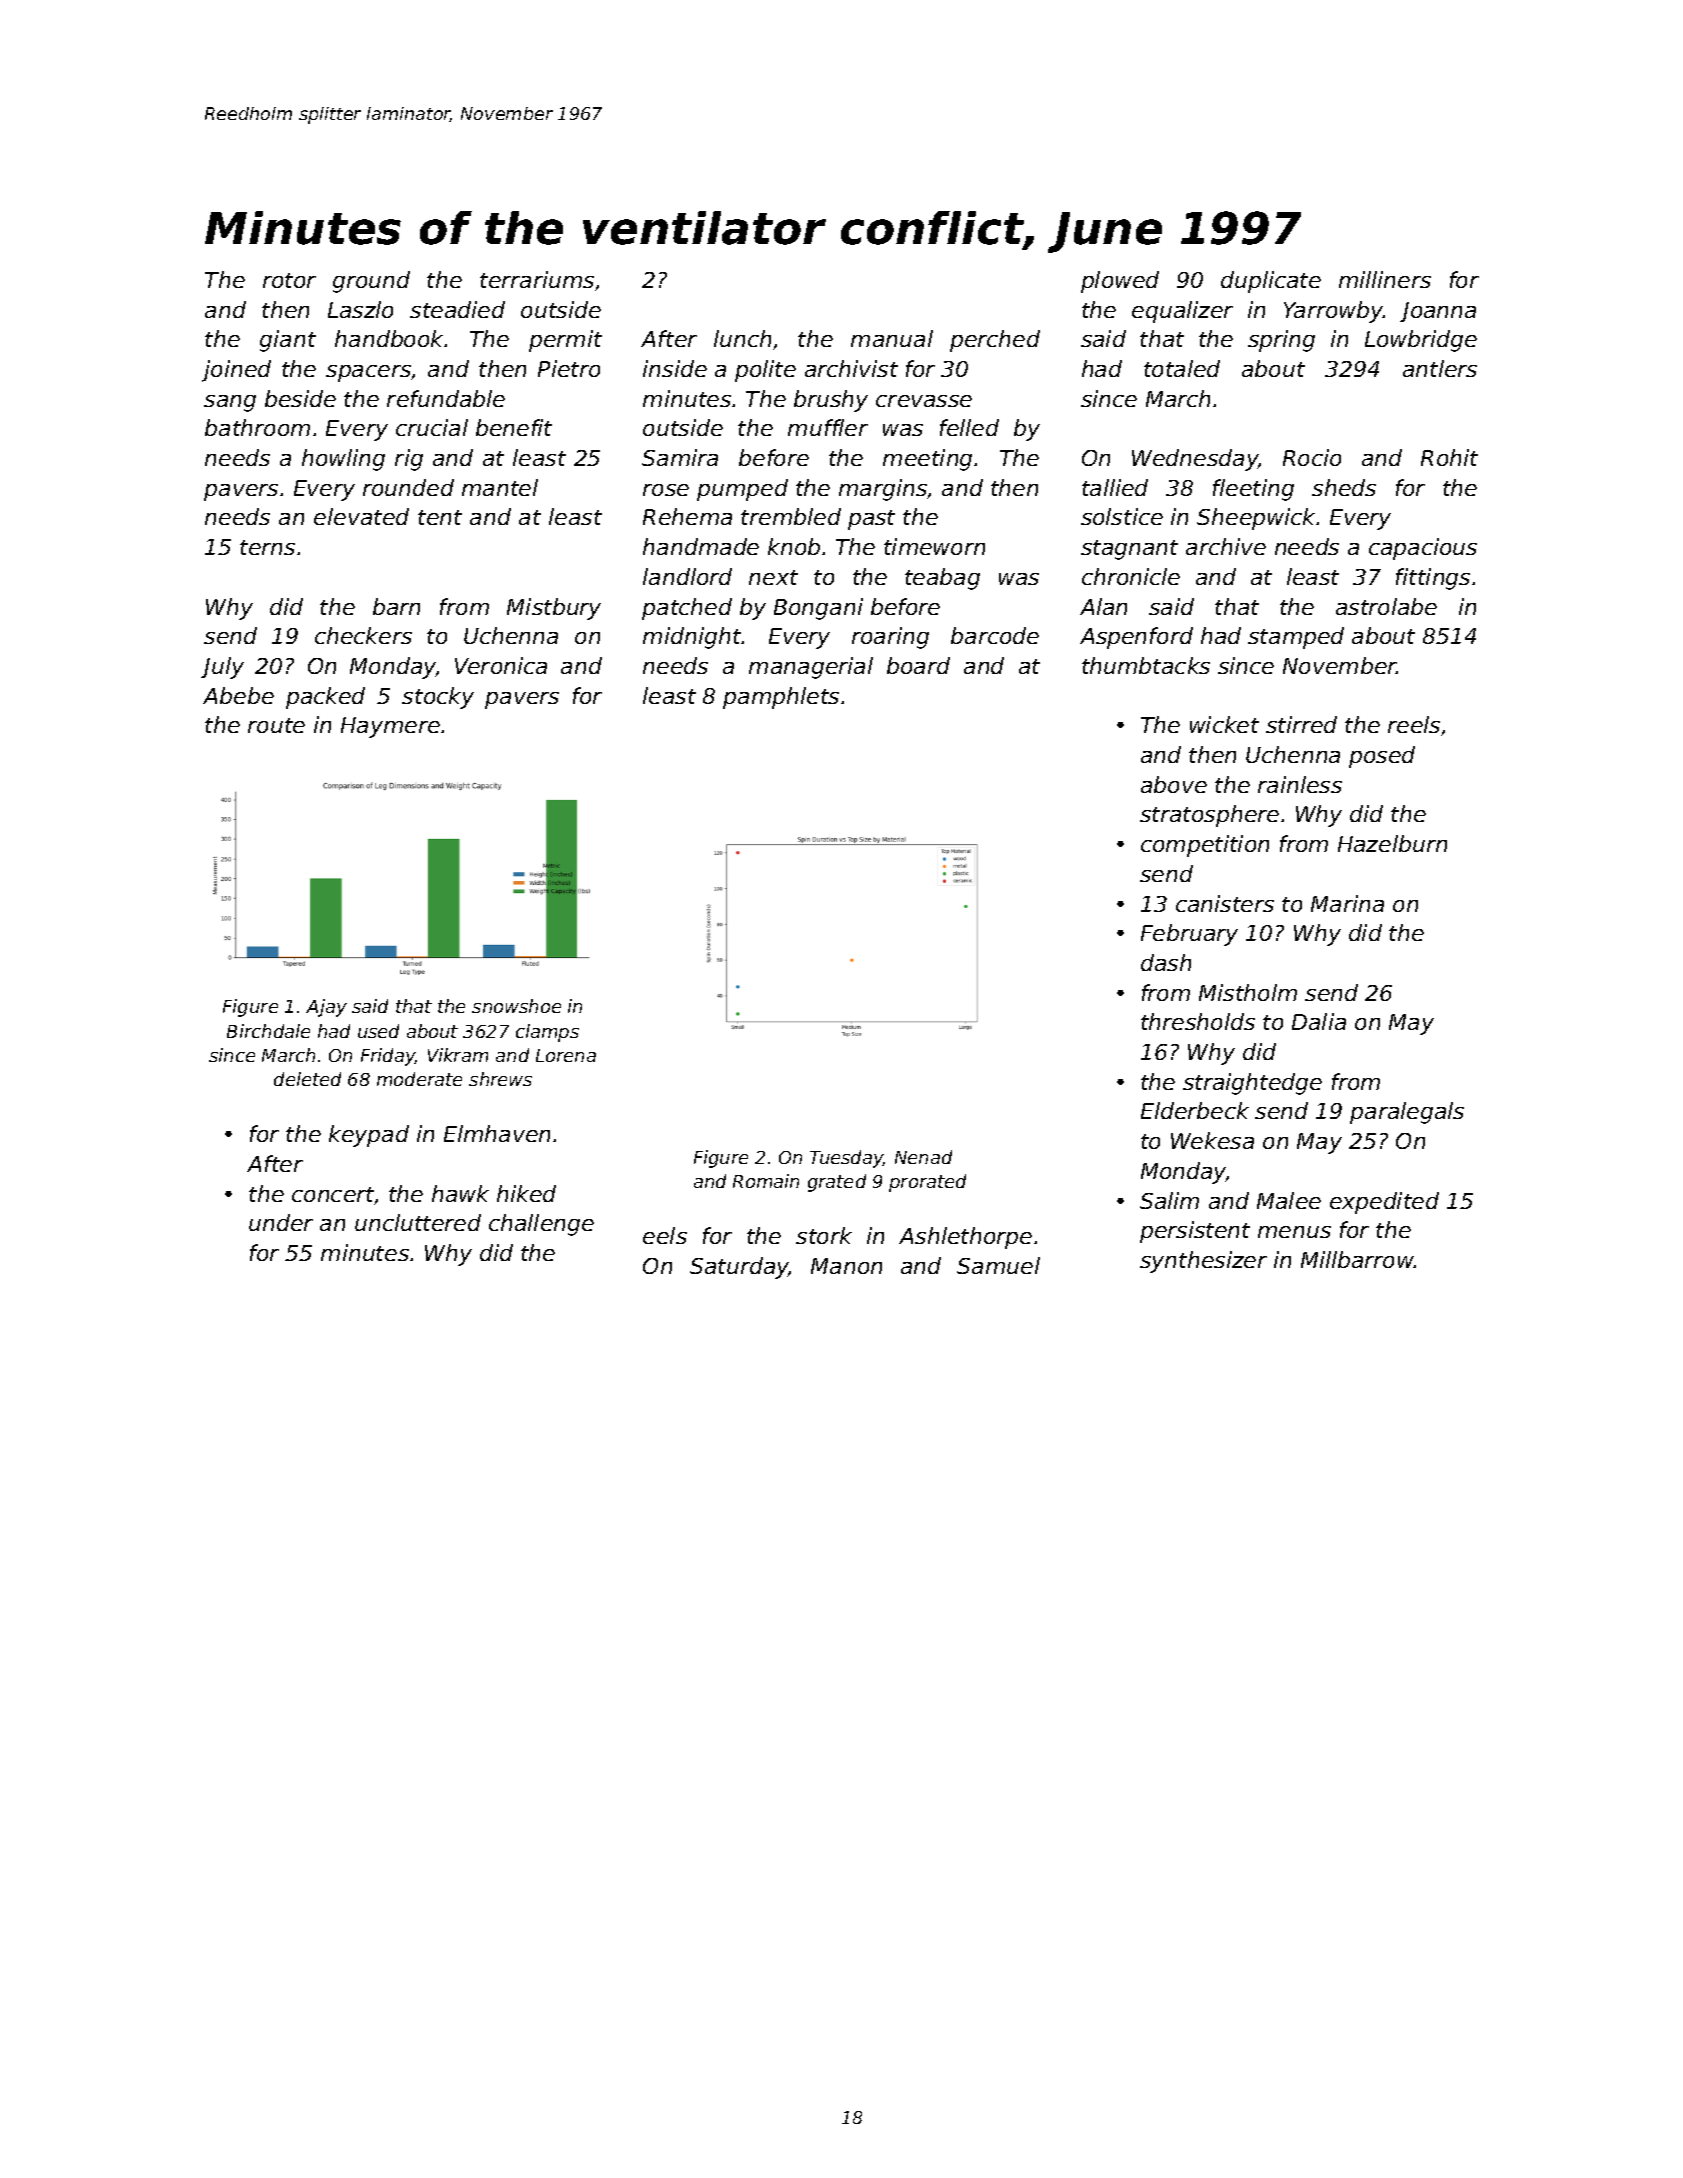 This page has width=1683, height=2178. Describe the element at coordinates (1166, 962) in the page. I see `dash` at that location.
